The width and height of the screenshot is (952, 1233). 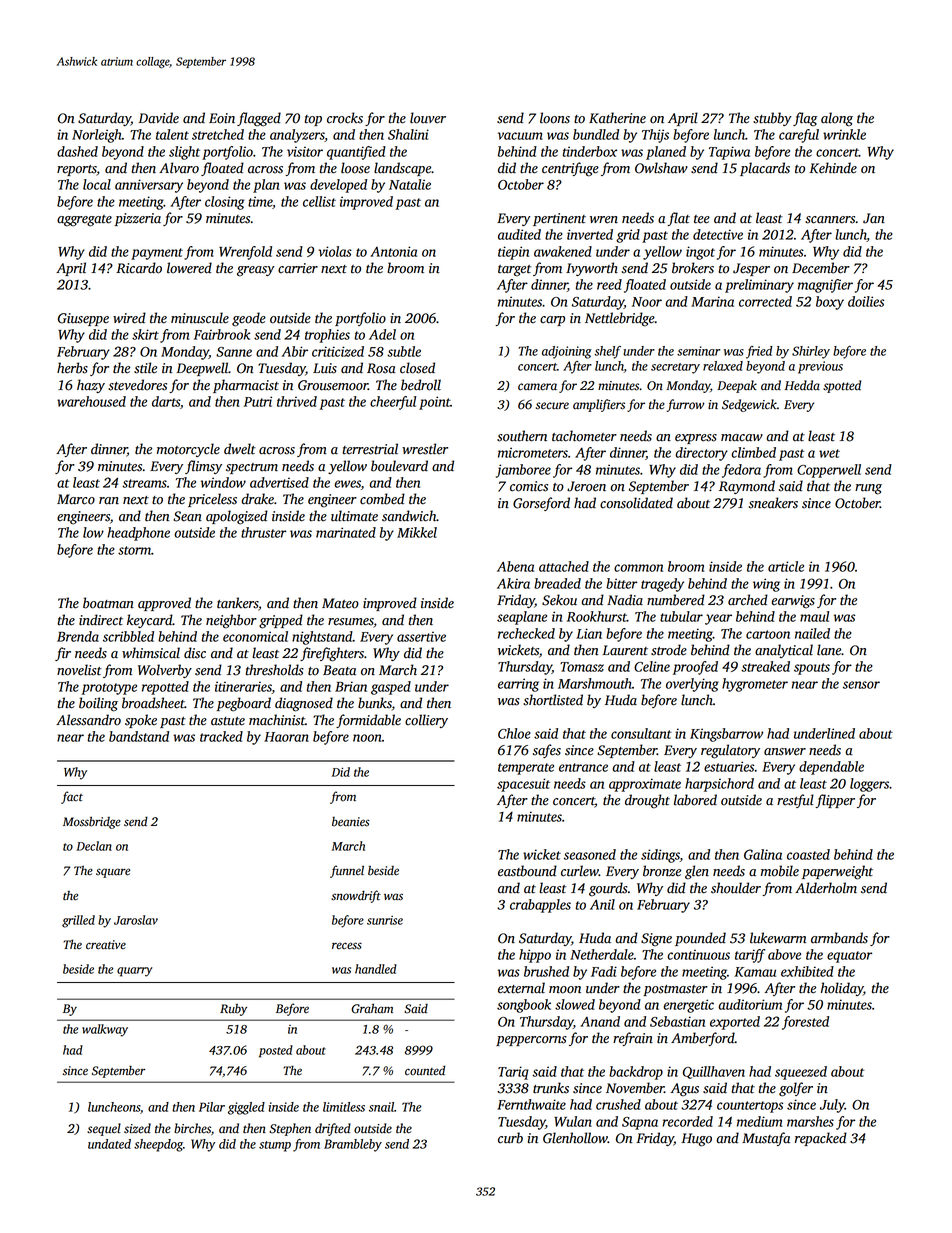 I want to click on secretary, so click(x=675, y=368).
